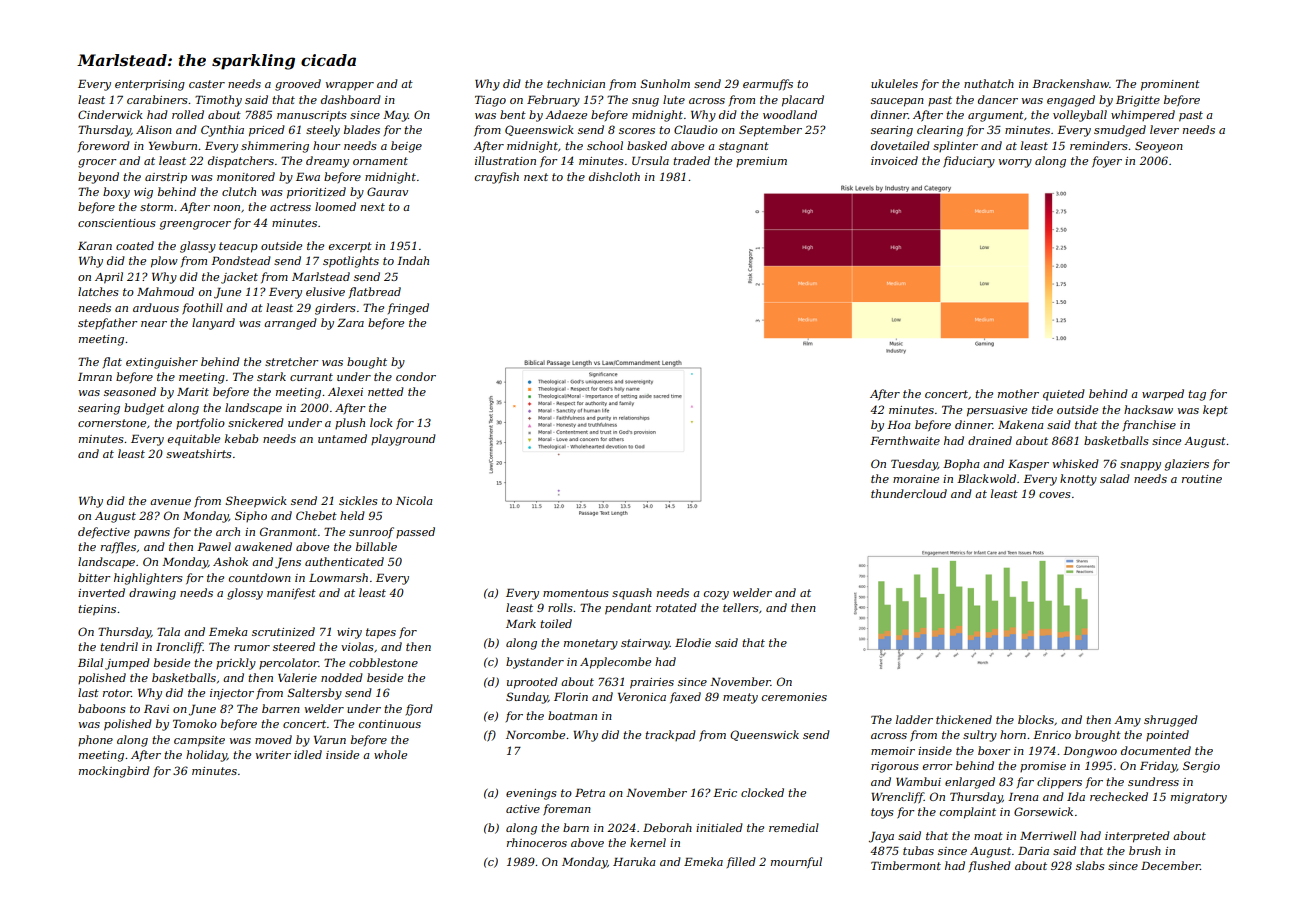 The height and width of the image is (924, 1308). I want to click on Mark, so click(521, 623).
